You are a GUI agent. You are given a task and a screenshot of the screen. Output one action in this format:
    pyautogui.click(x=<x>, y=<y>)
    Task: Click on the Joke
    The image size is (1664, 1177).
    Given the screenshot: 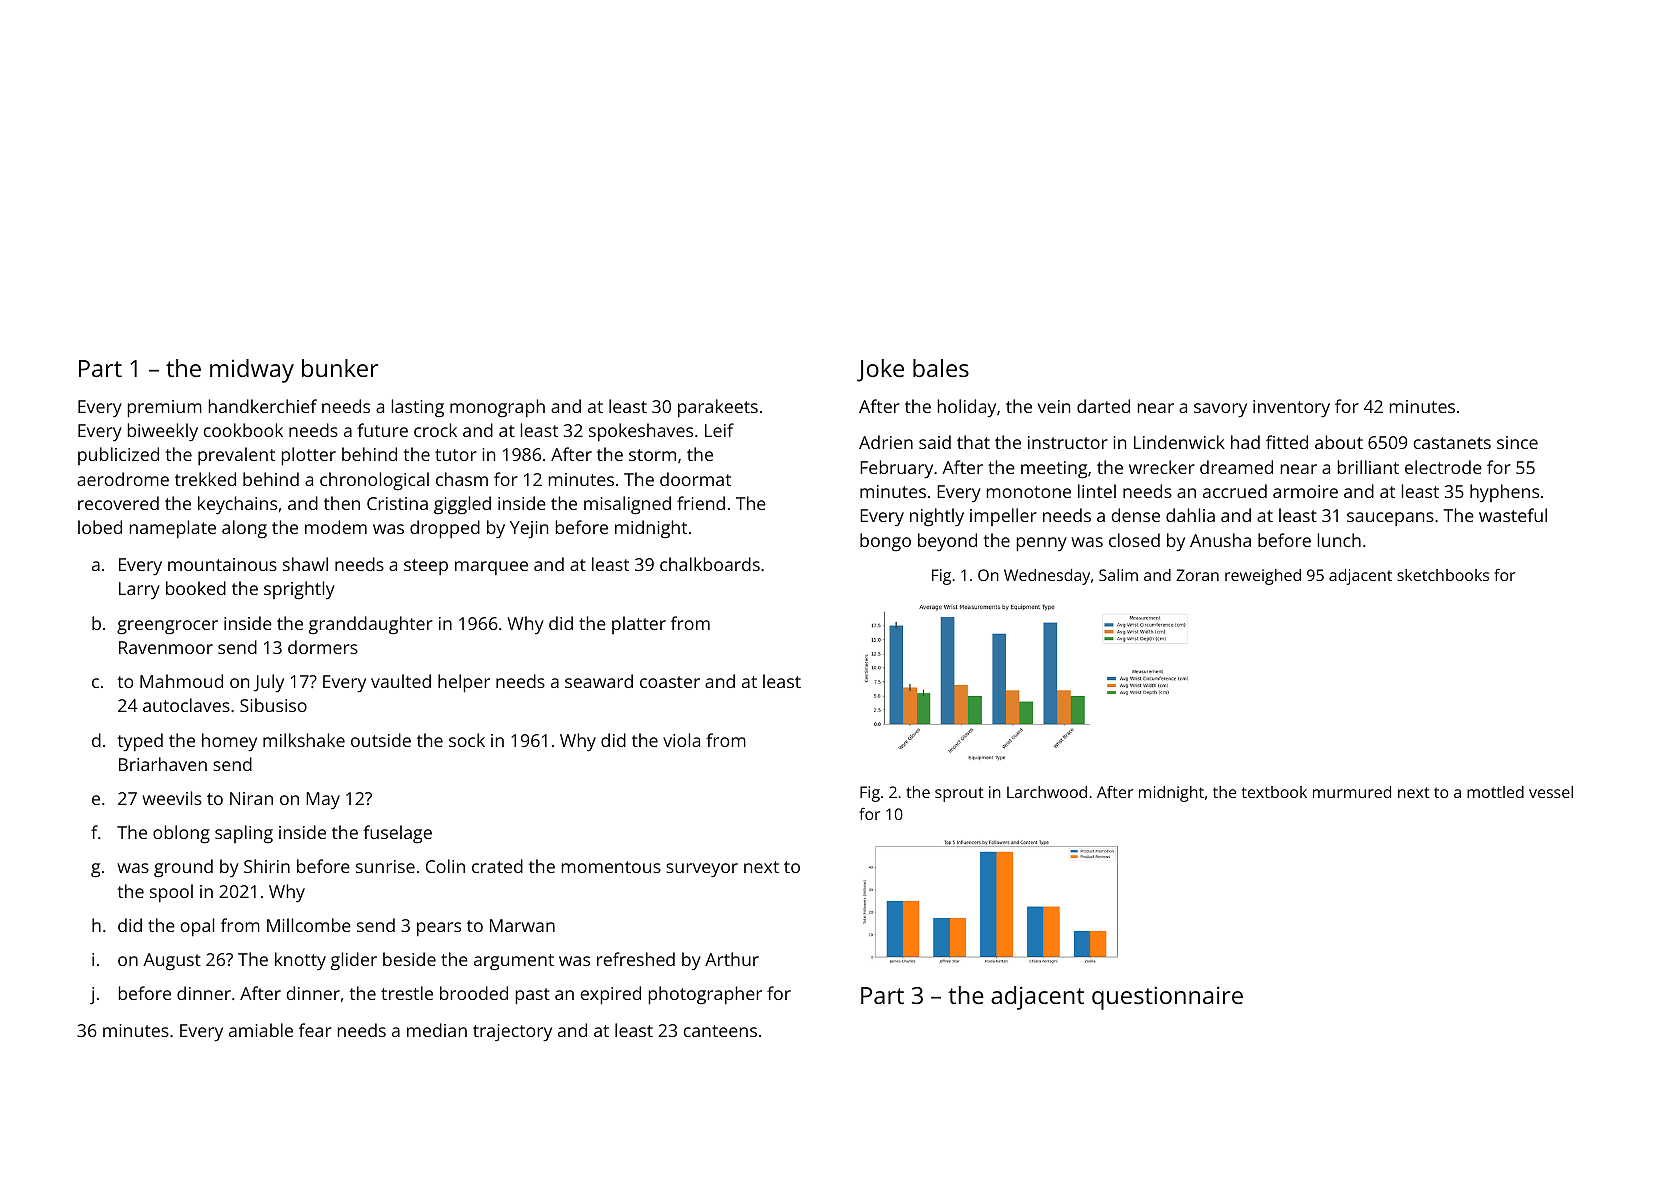 What is the action you would take?
    pyautogui.click(x=880, y=370)
